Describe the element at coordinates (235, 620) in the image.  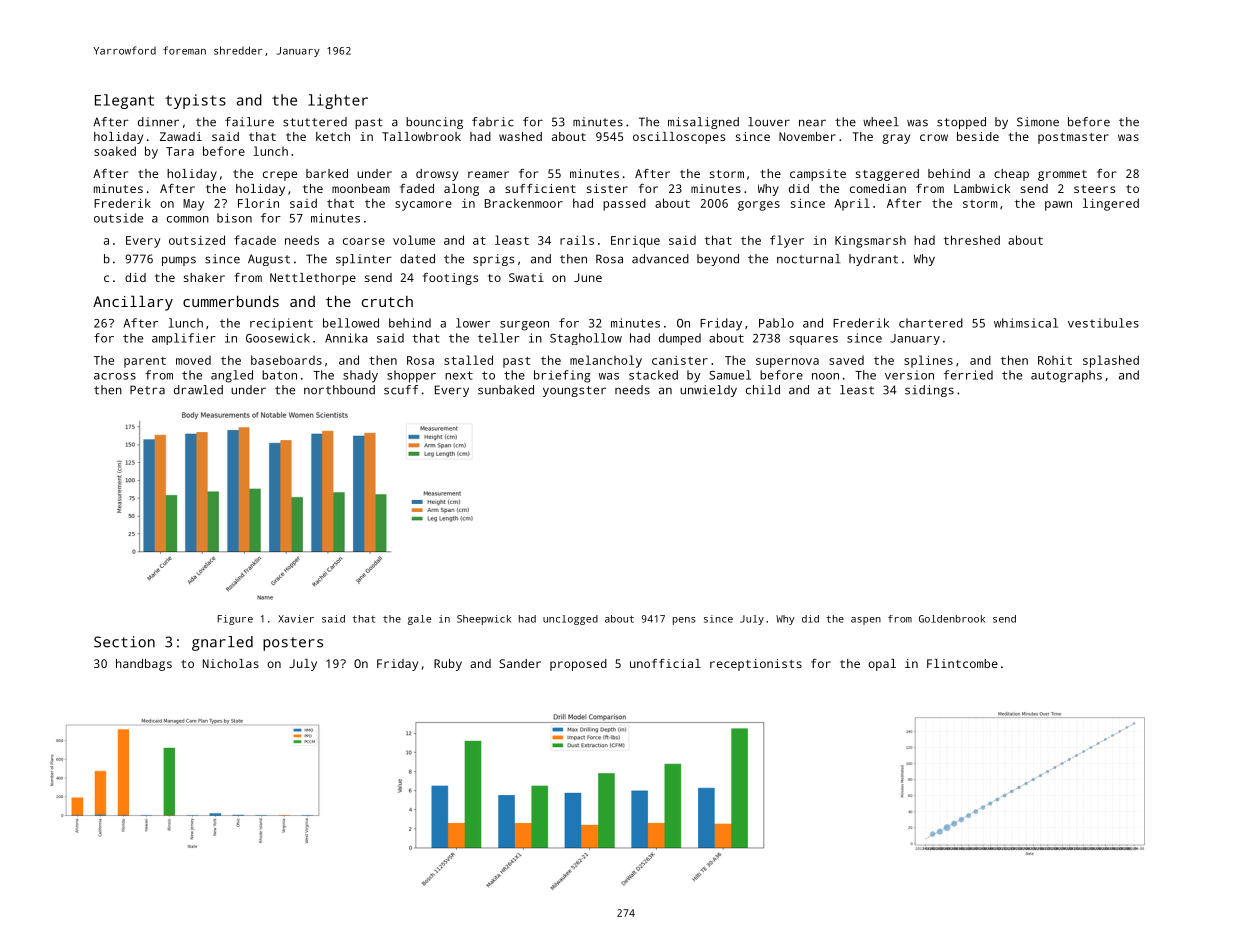
I see `Figure` at that location.
